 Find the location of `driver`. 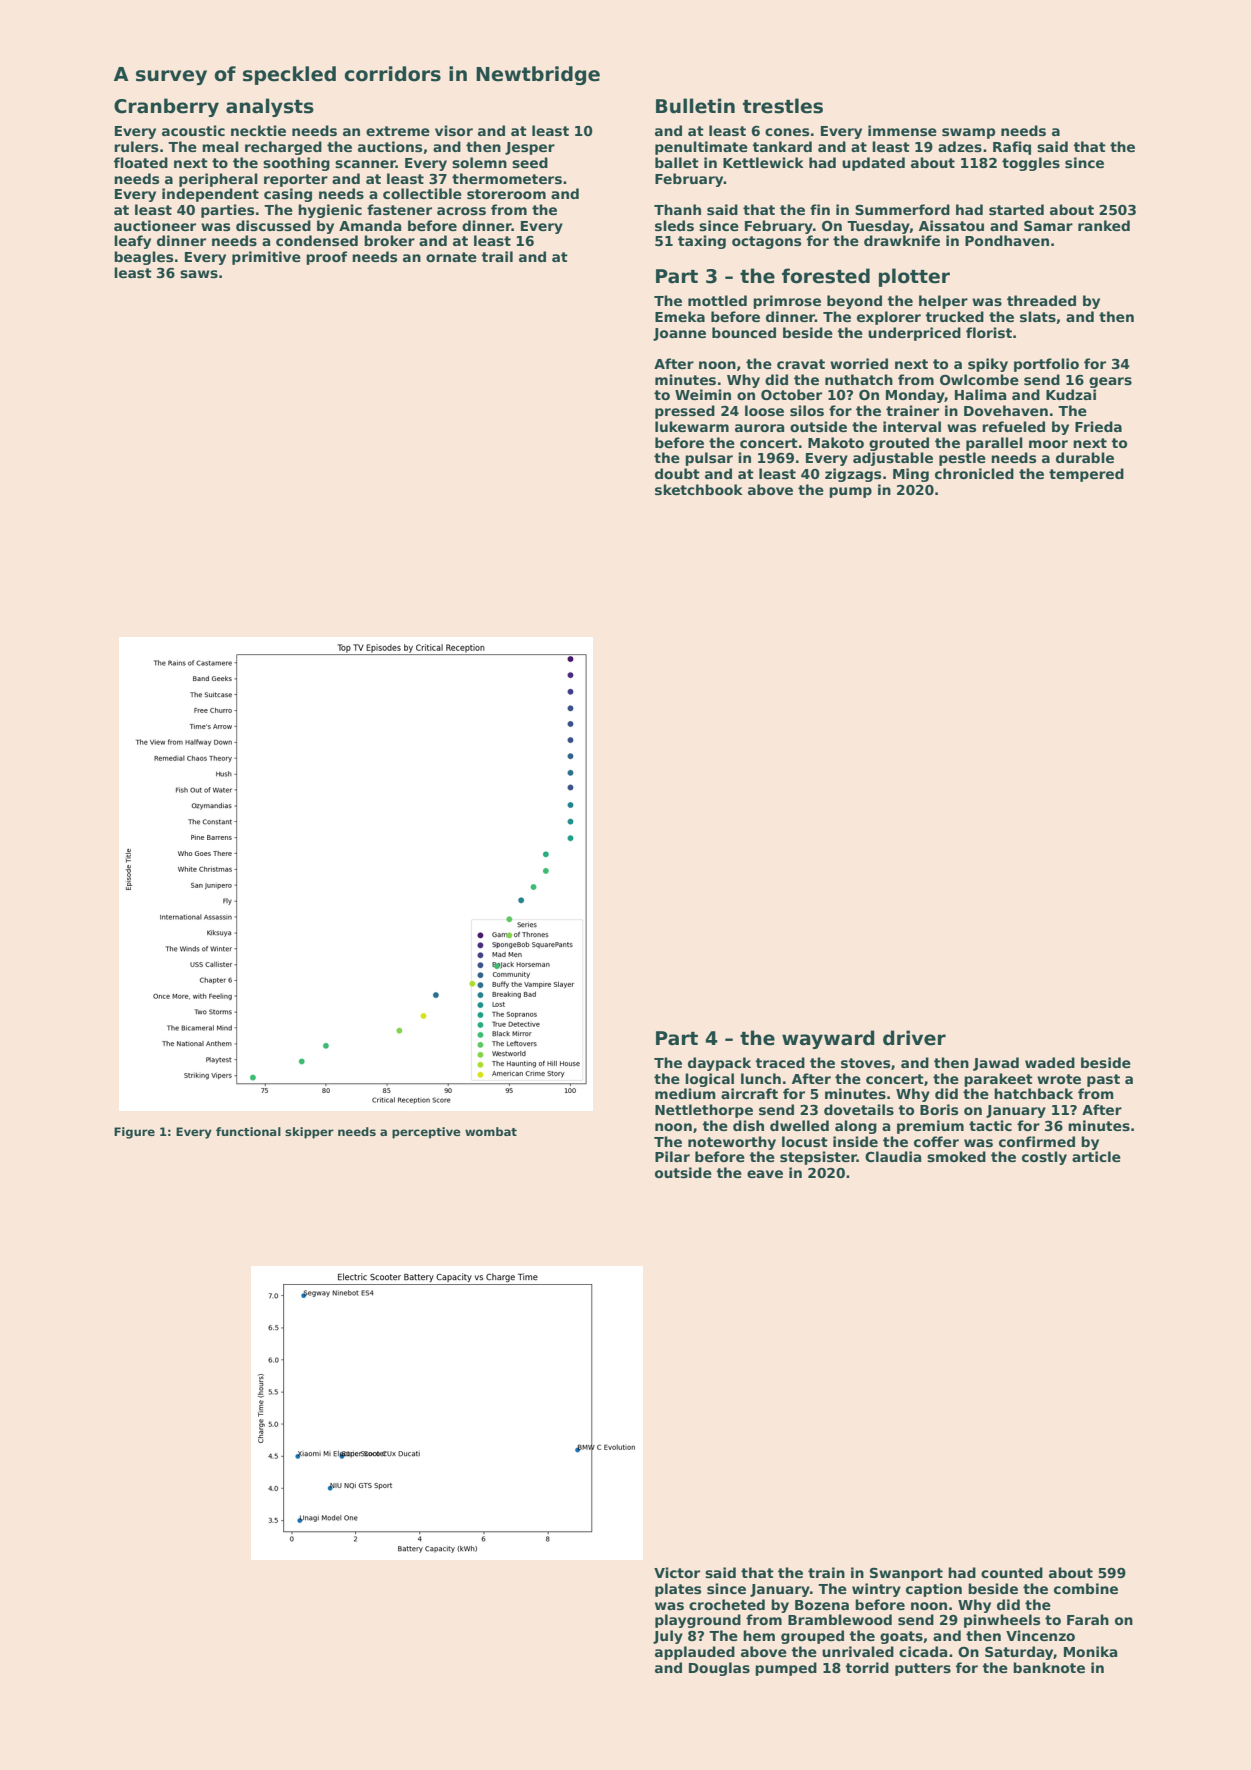

driver is located at coordinates (914, 1038).
